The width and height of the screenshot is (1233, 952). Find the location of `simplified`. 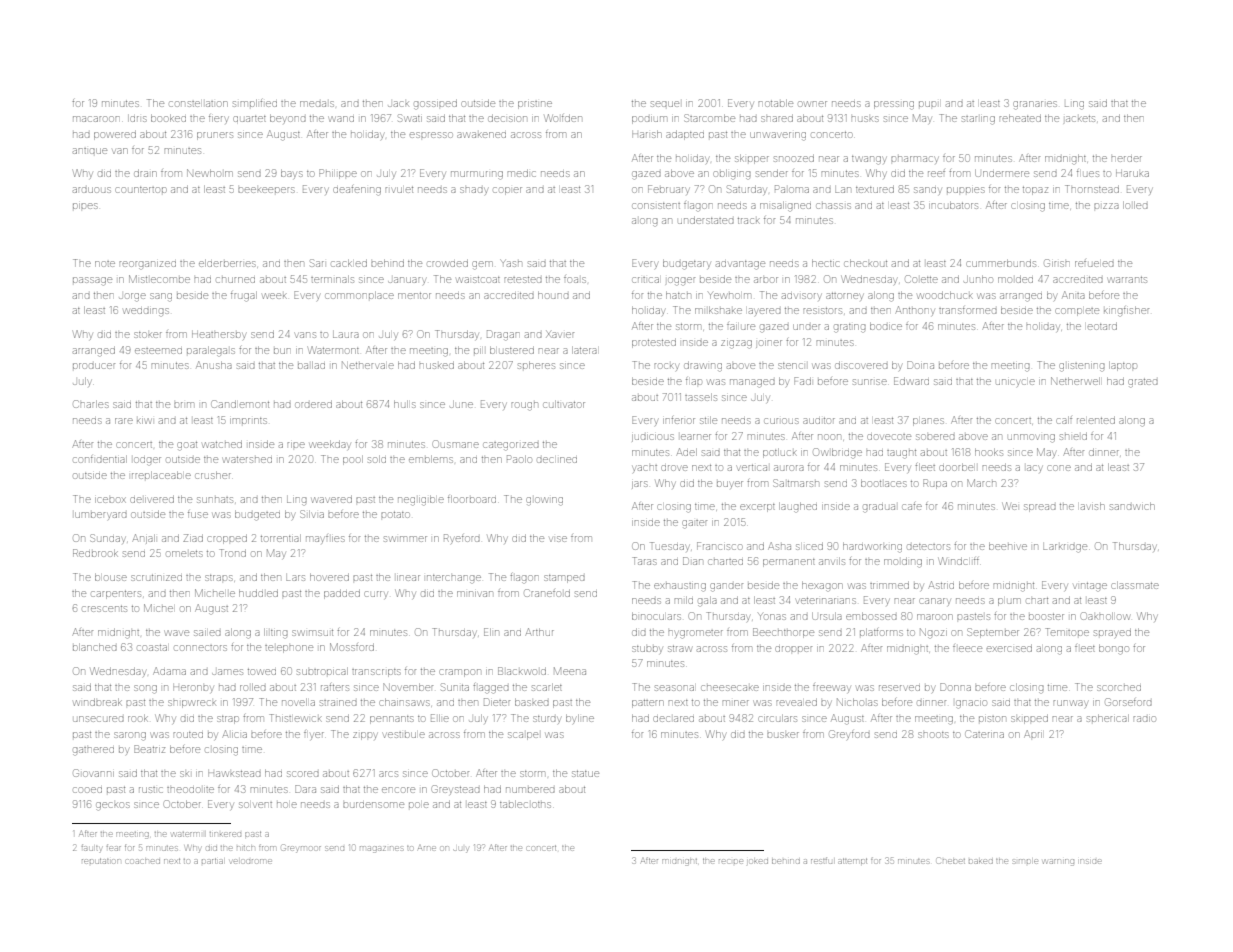

simplified is located at coordinates (255, 103).
